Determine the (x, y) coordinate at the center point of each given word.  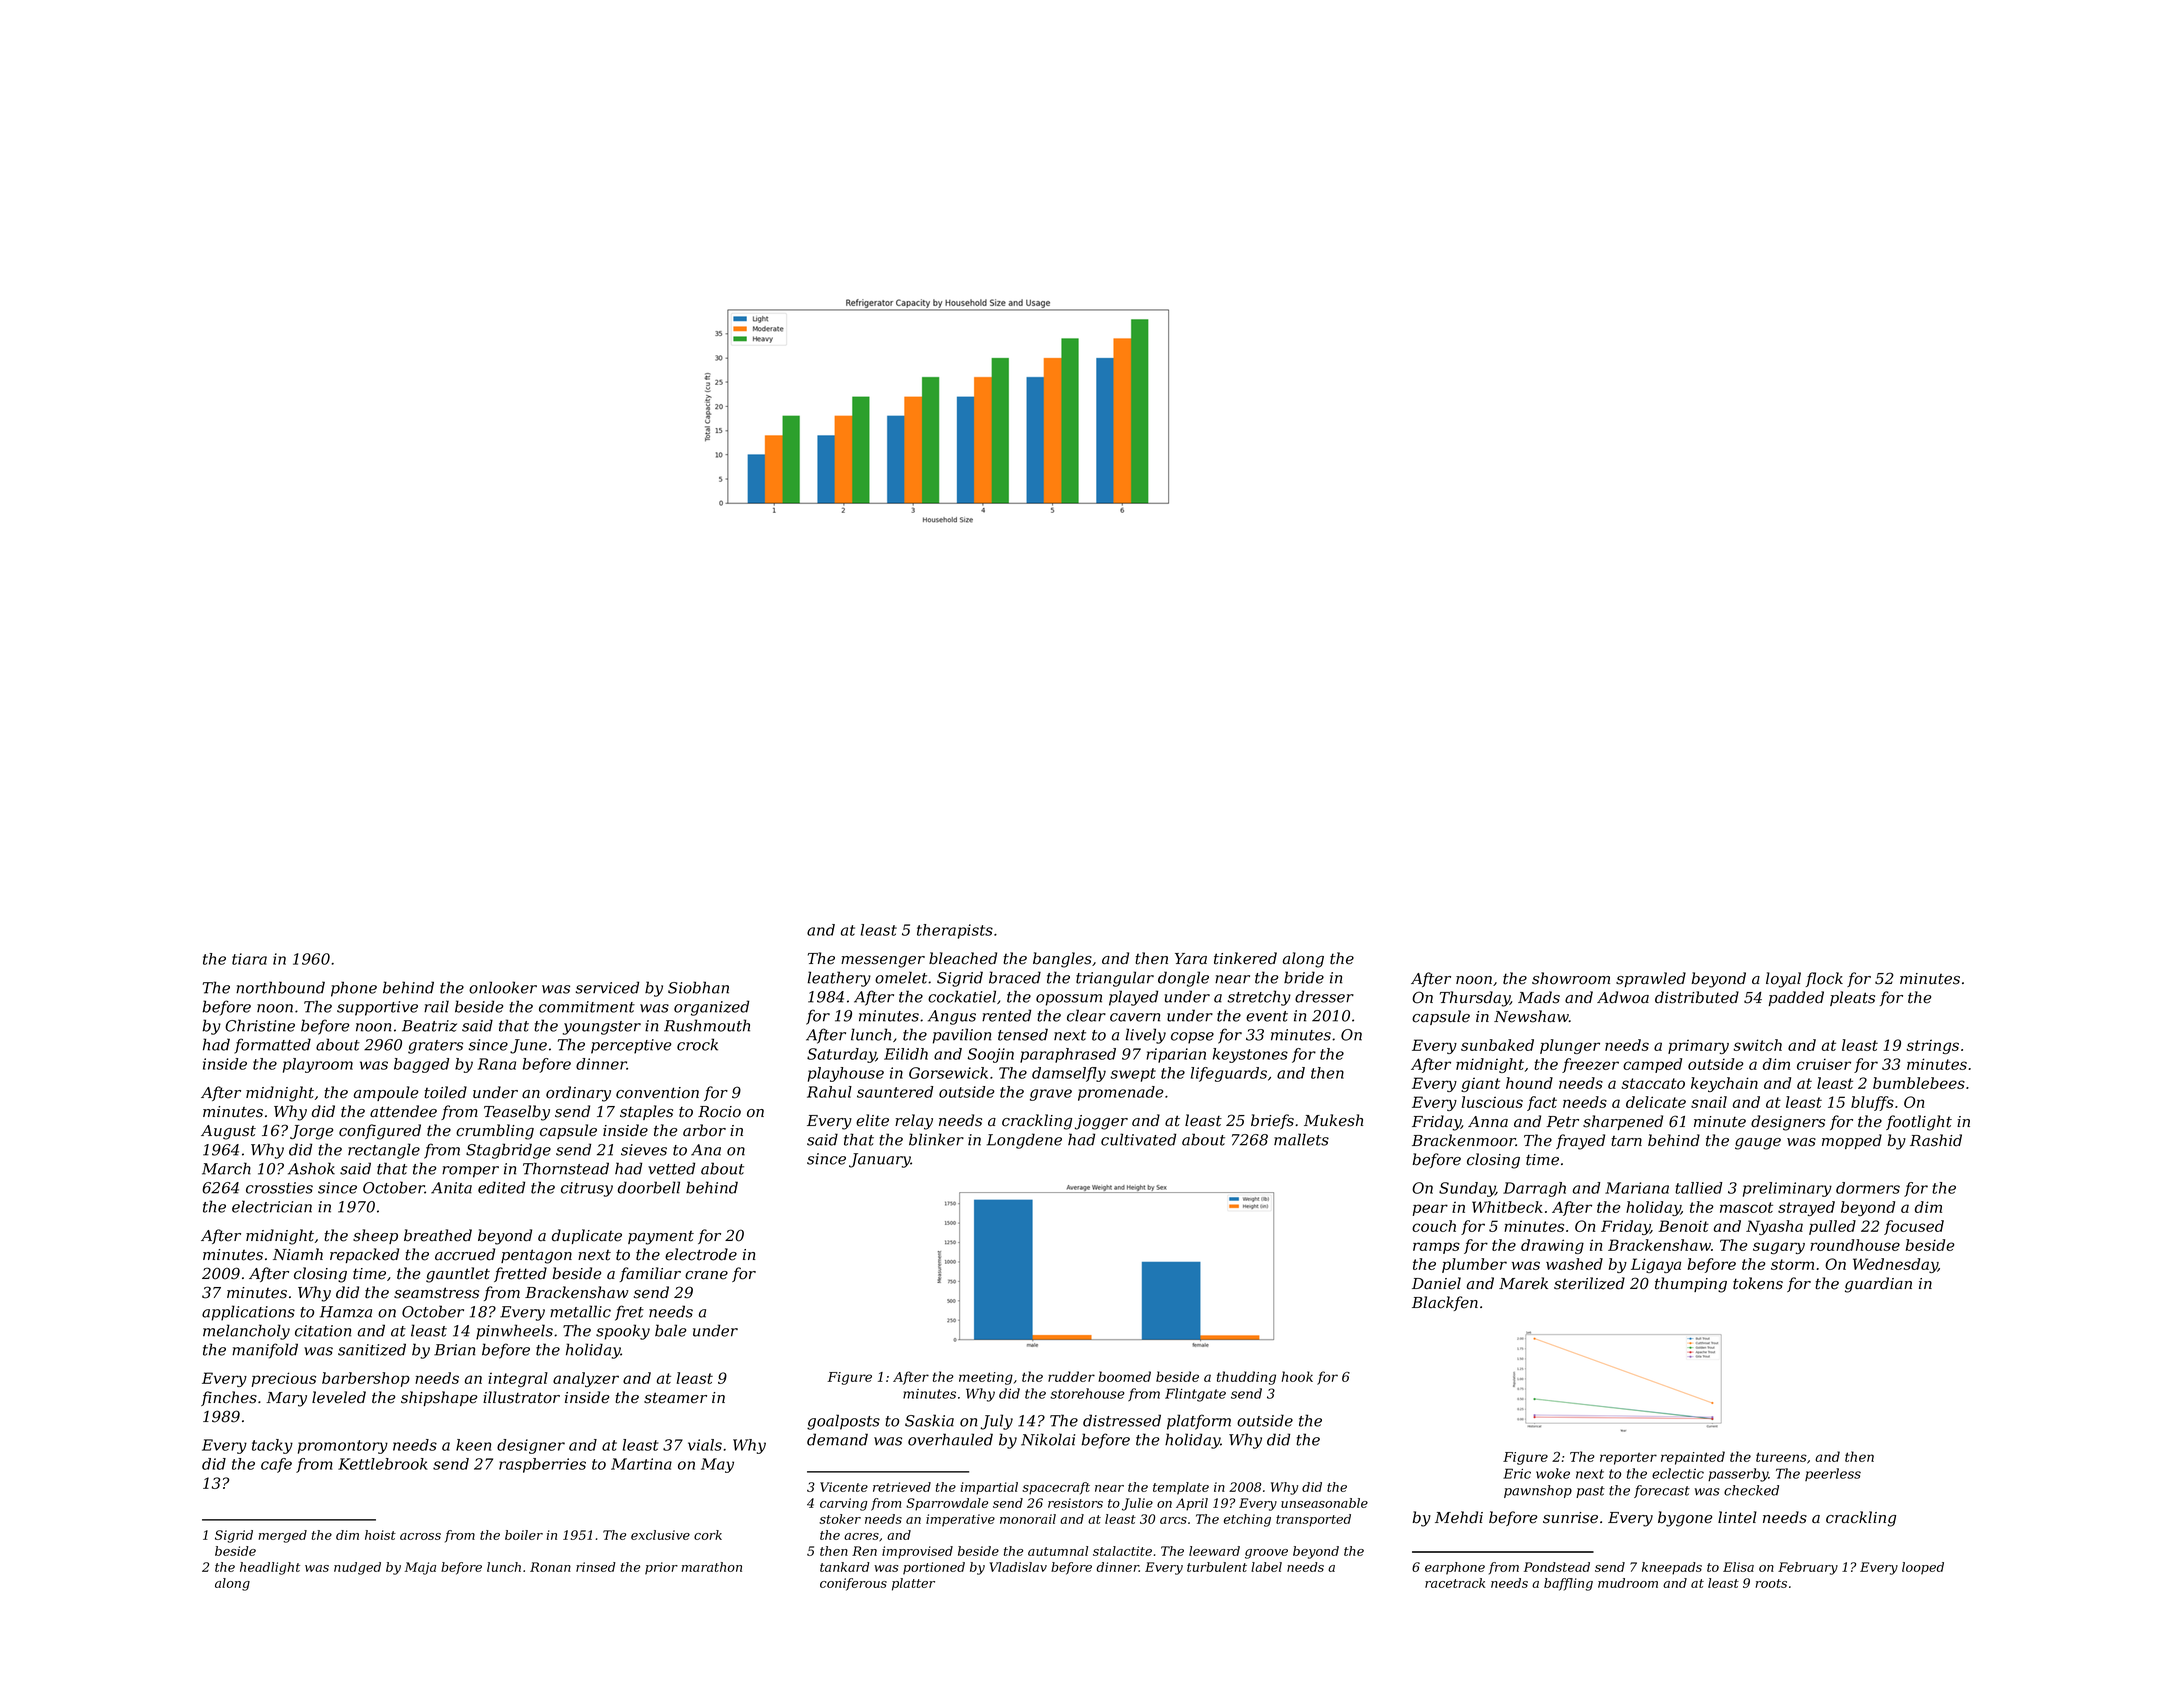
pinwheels (514, 1332)
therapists (955, 931)
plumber (1474, 1265)
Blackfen (1445, 1303)
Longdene (1024, 1141)
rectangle (384, 1151)
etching (1247, 1520)
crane (706, 1275)
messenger (883, 962)
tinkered (1245, 958)
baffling (1568, 1584)
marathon (712, 1567)
